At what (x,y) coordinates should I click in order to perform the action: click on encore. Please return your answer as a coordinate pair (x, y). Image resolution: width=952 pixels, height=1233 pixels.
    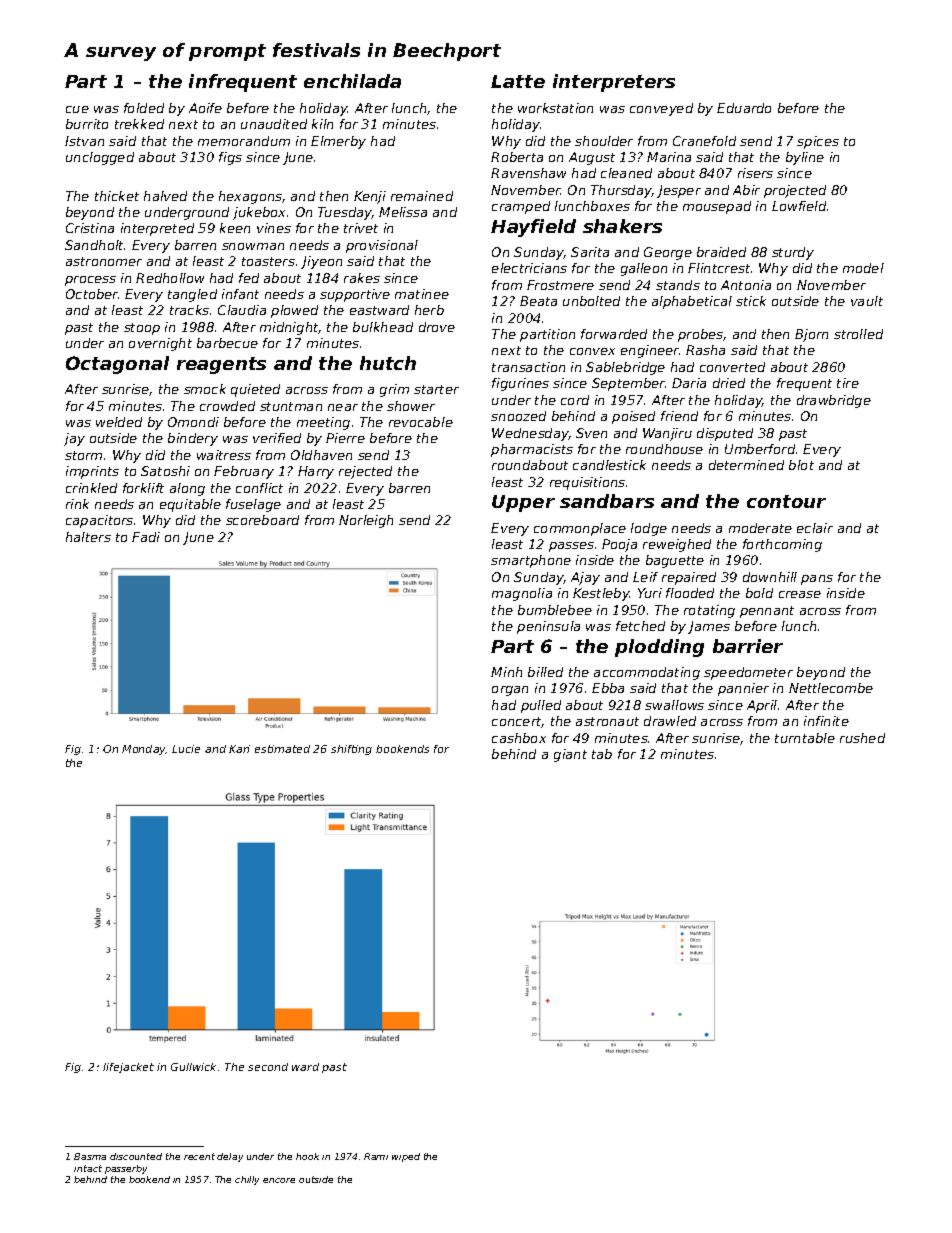
    Looking at the image, I should click on (279, 1180).
